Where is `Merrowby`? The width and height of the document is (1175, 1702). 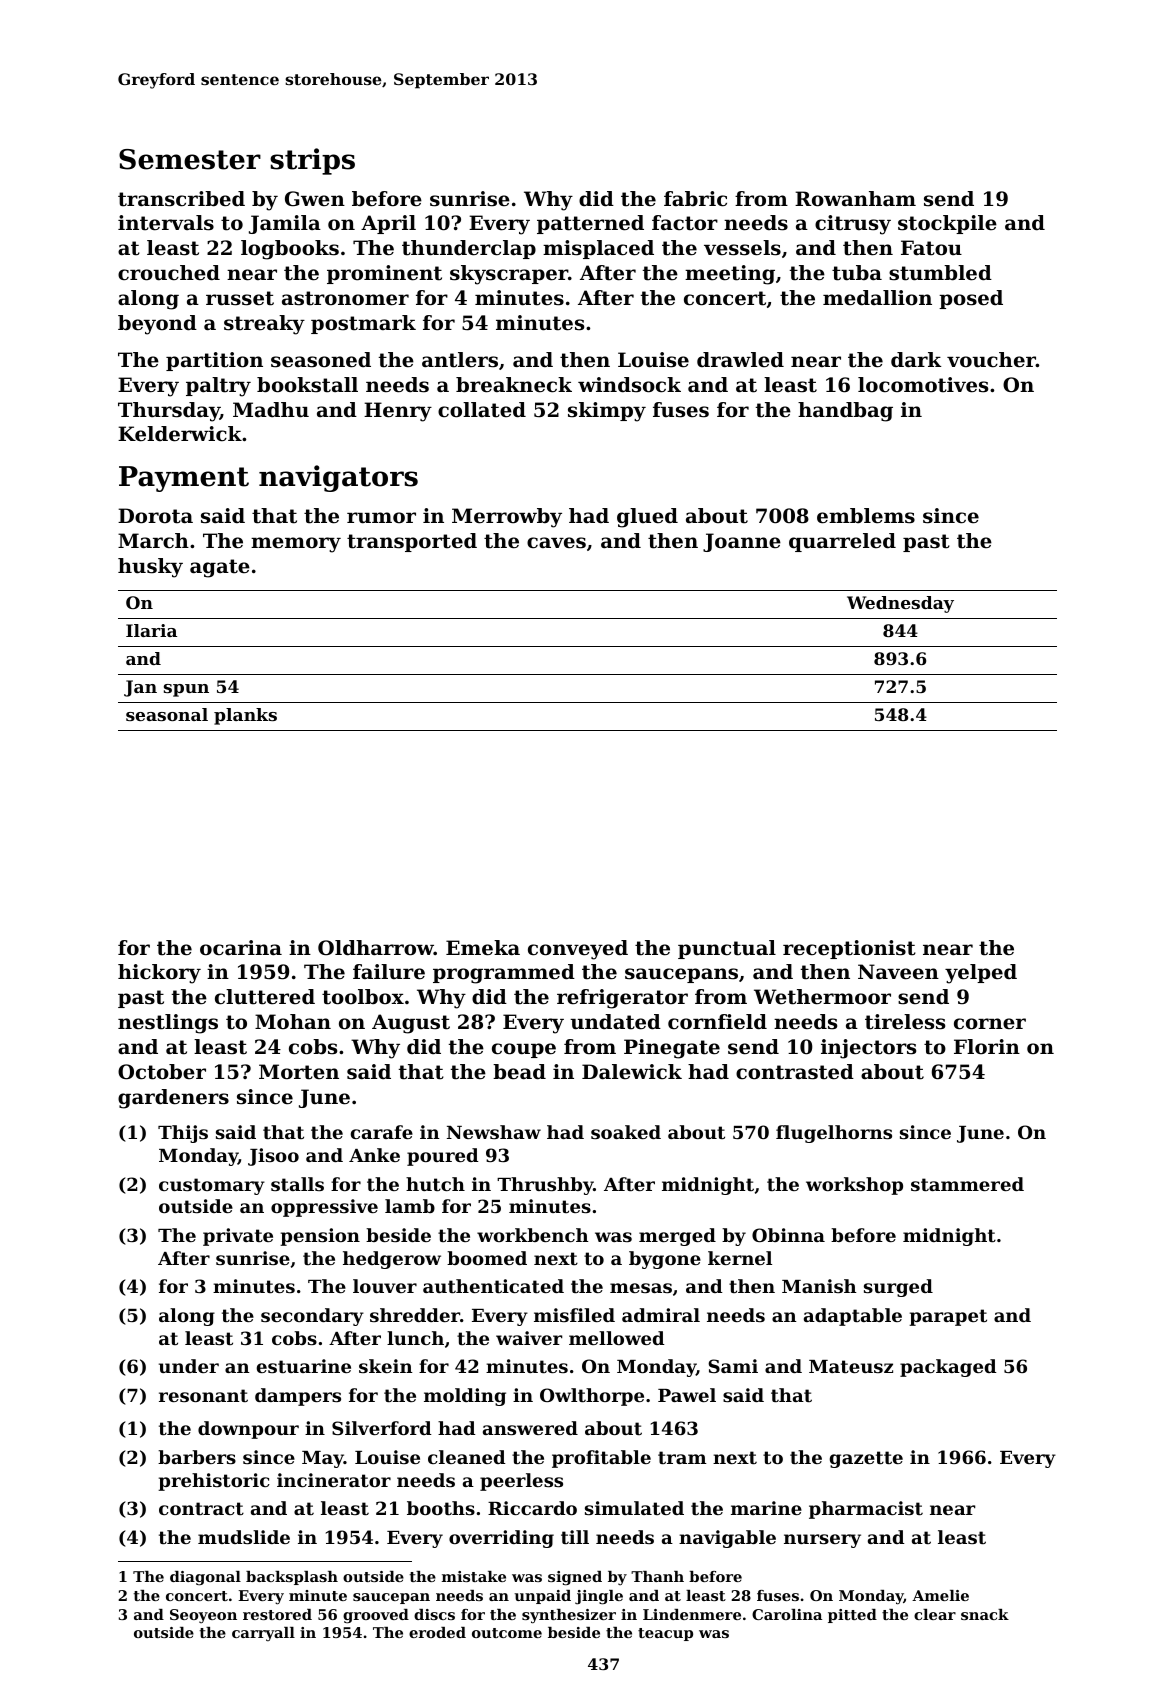 Merrowby is located at coordinates (507, 518).
